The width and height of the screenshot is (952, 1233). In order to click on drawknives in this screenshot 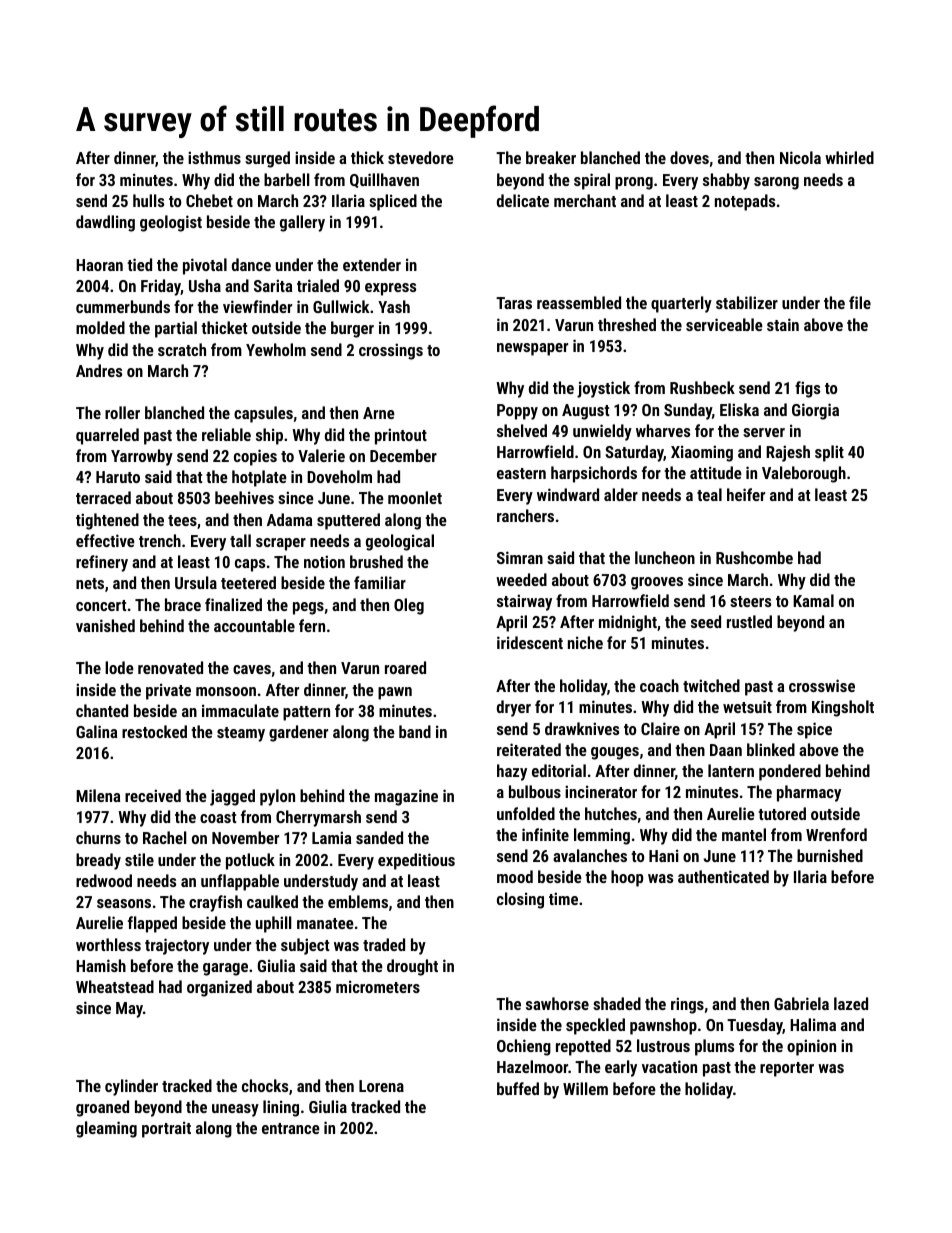, I will do `click(582, 728)`.
